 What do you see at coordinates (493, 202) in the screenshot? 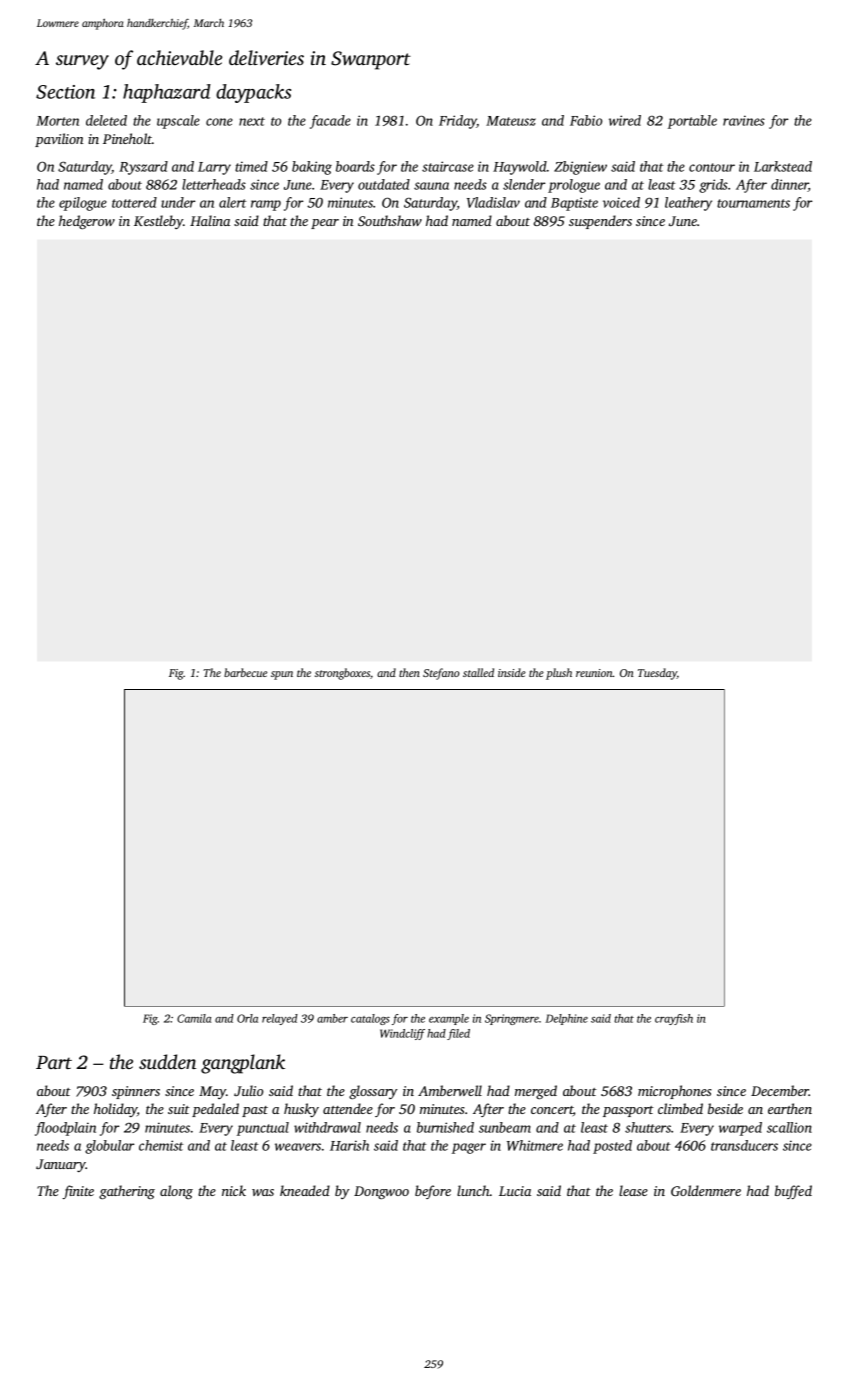
I see `Vladislav` at bounding box center [493, 202].
